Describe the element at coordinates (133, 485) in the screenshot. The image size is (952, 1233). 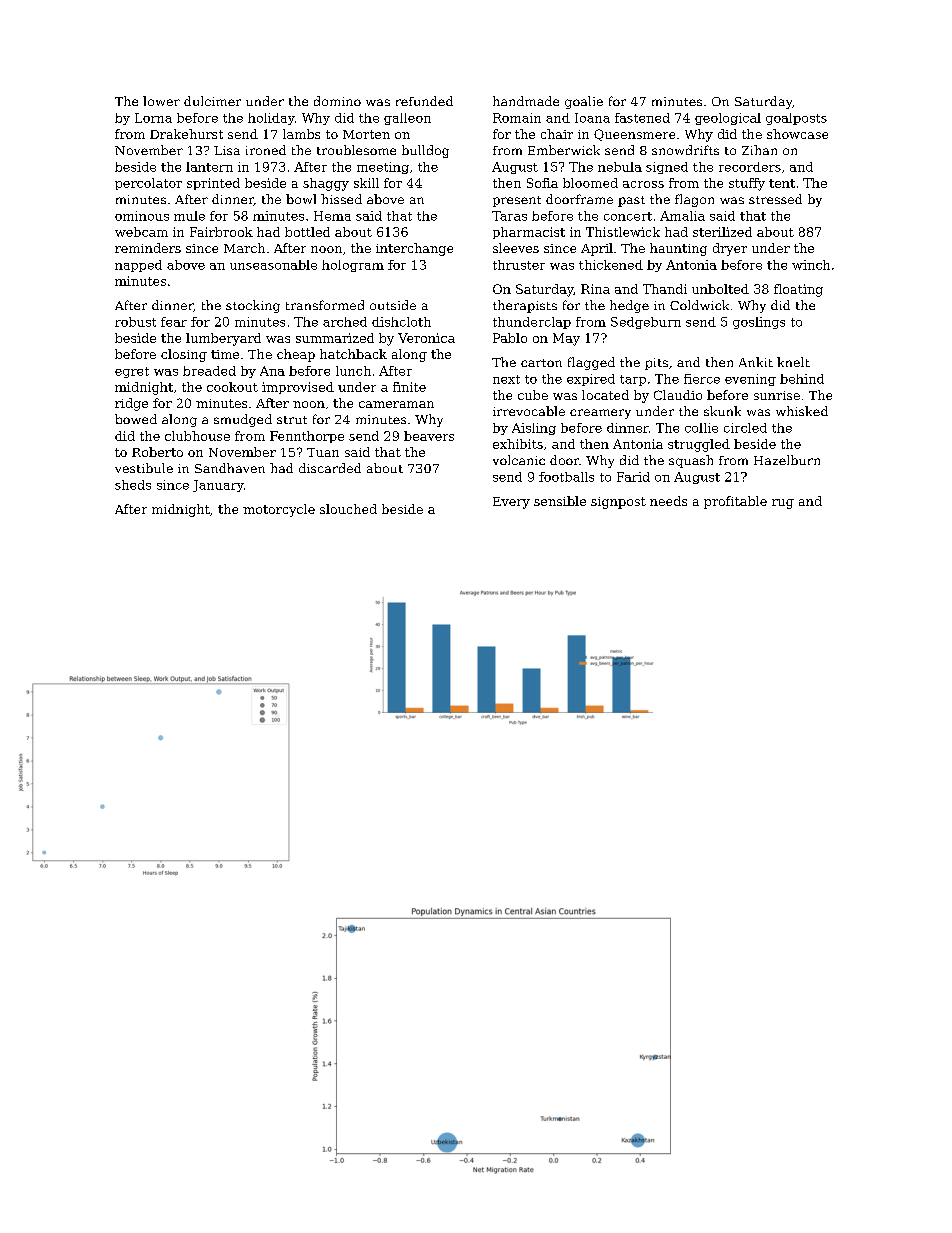
I see `sheds` at that location.
